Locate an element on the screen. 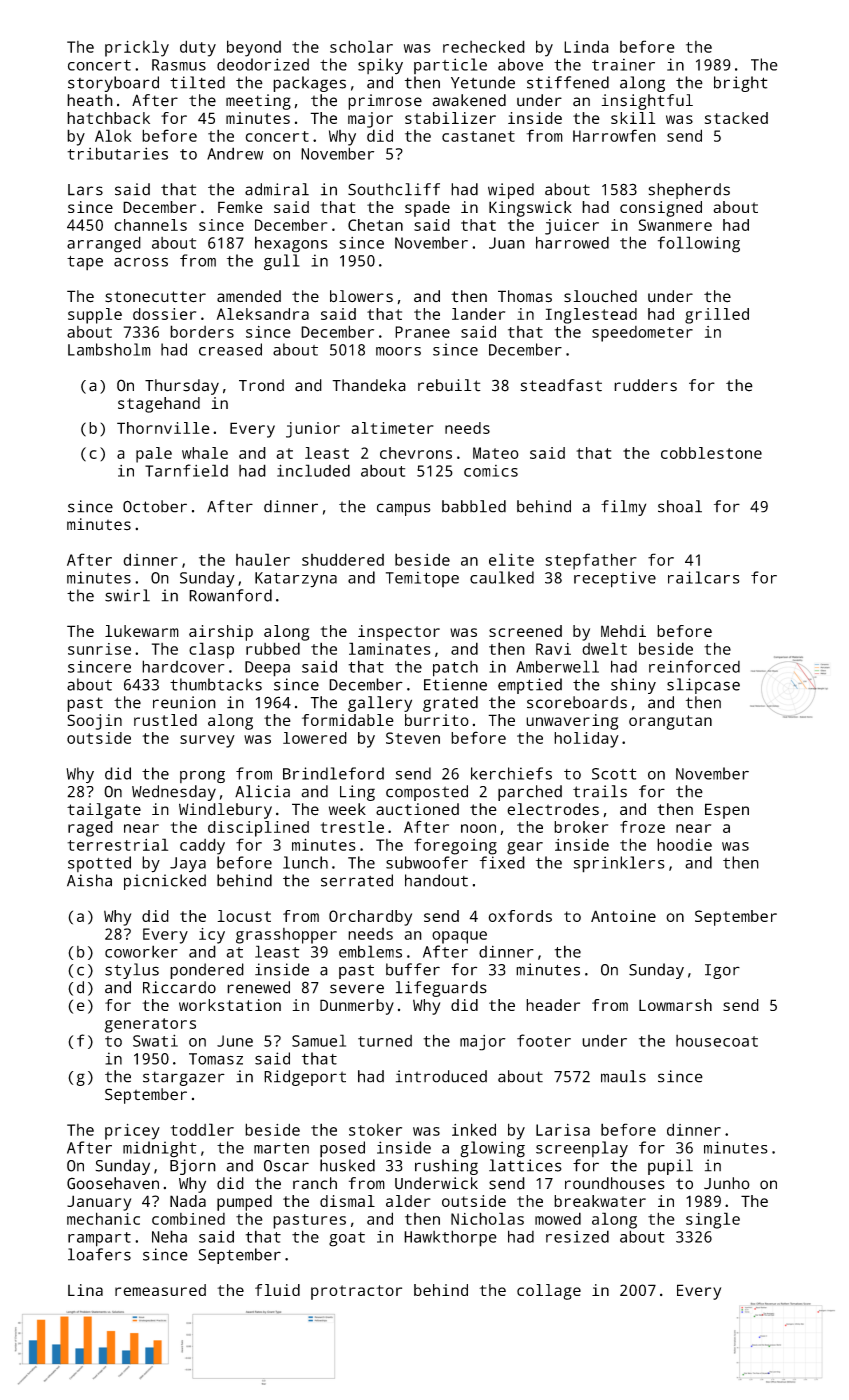  trainer is located at coordinates (623, 64).
